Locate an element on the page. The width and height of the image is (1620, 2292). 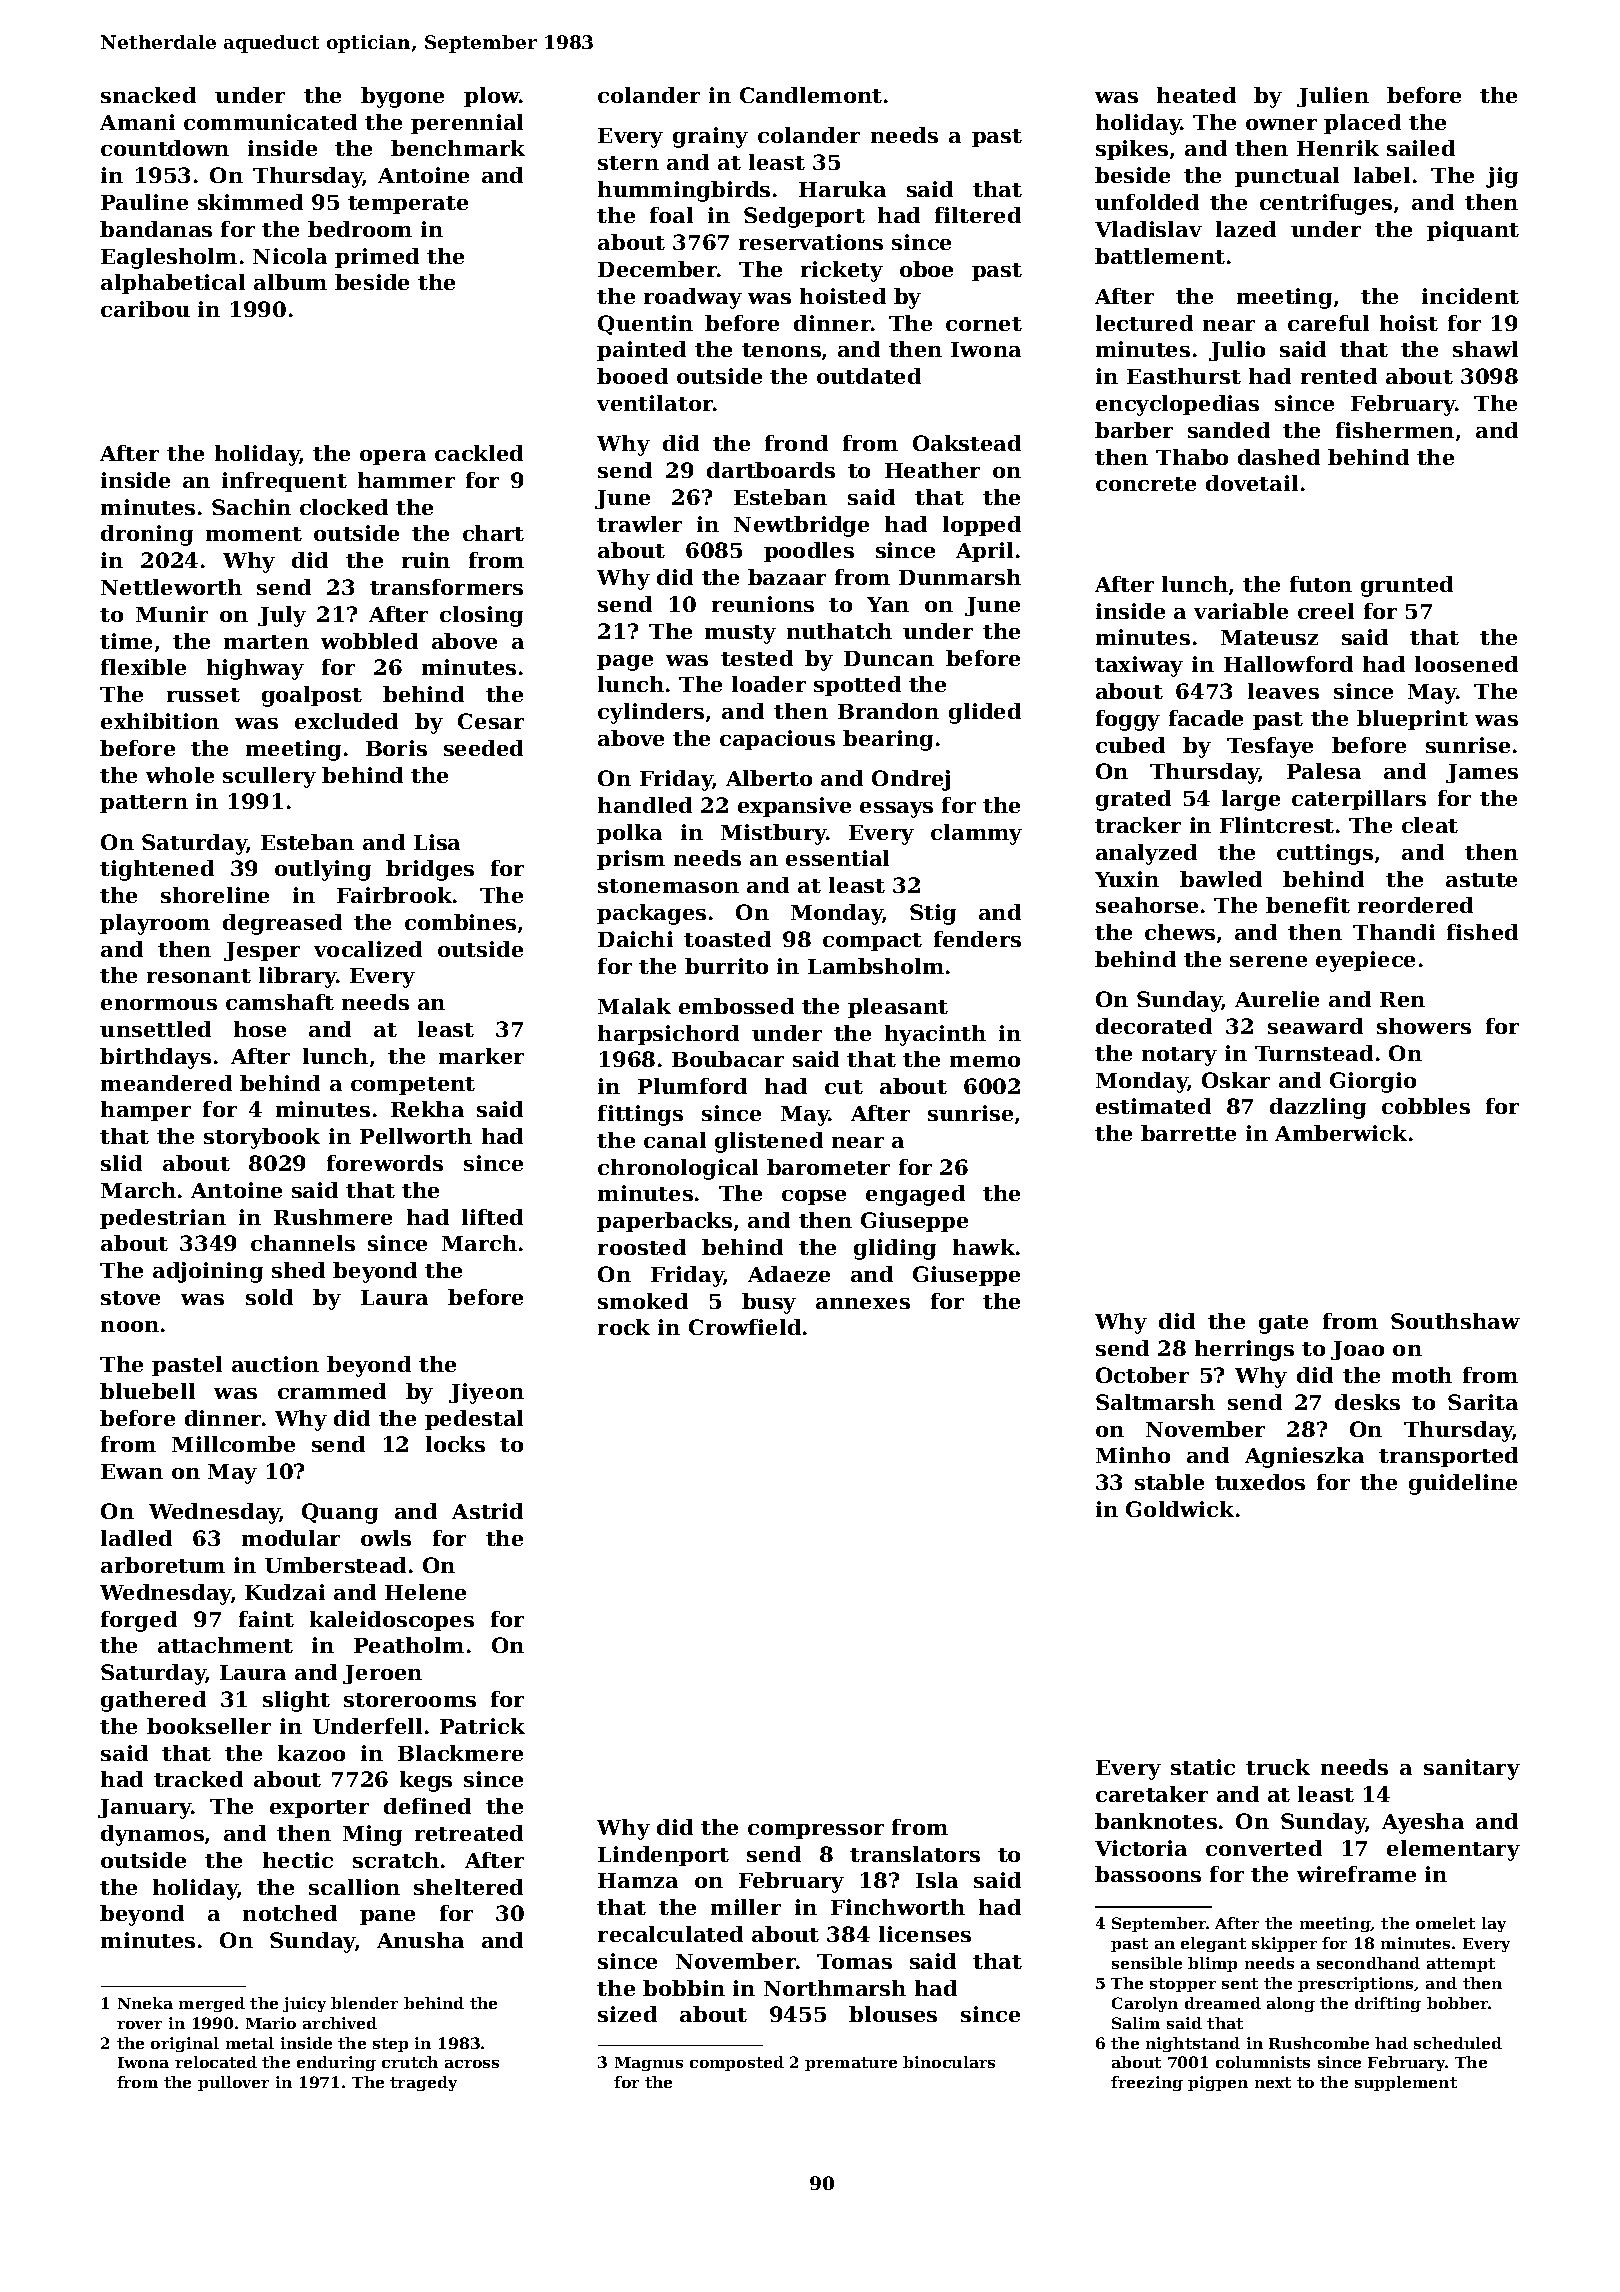
loosened is located at coordinates (1466, 664).
